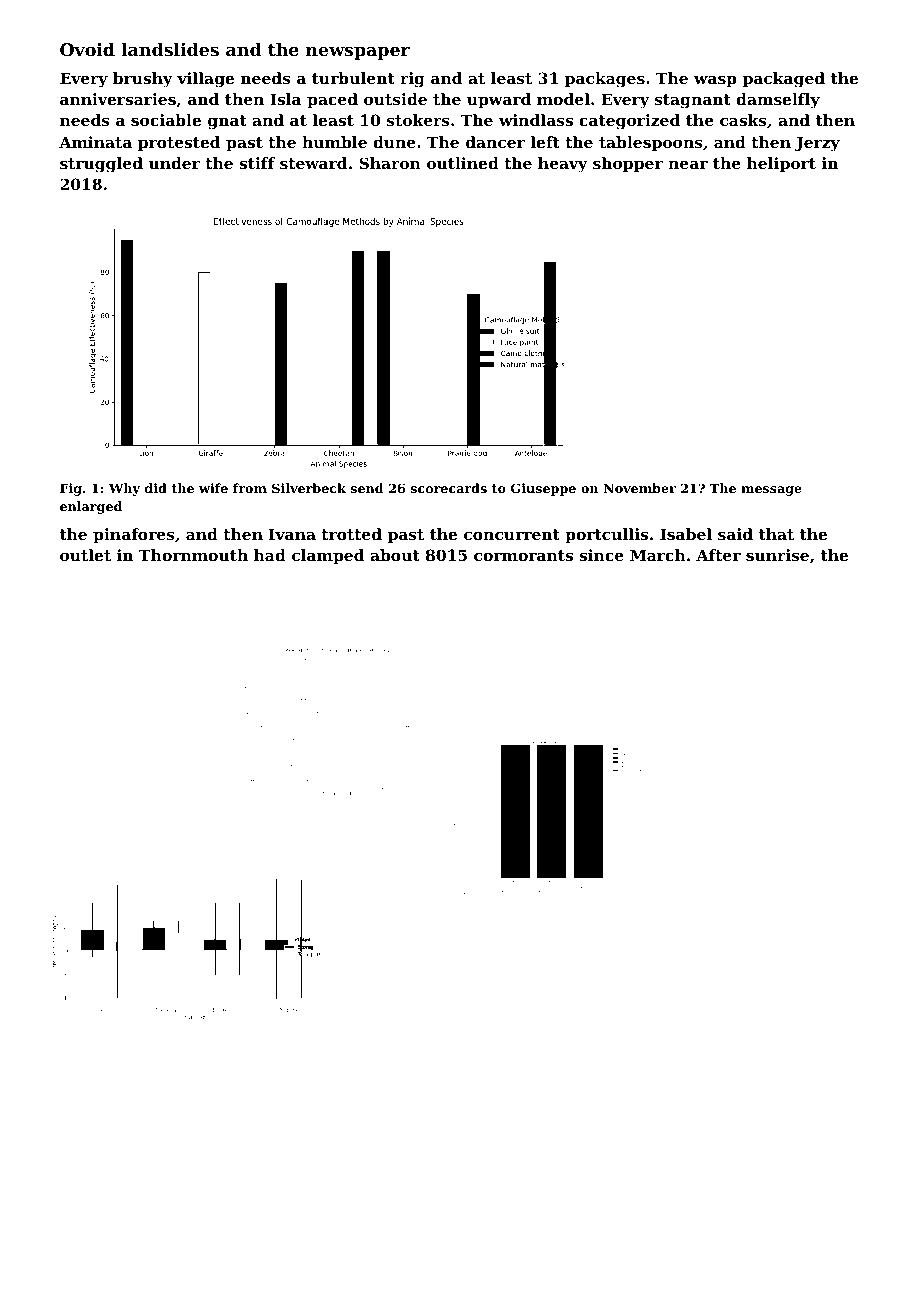 This screenshot has width=924, height=1308. I want to click on did, so click(156, 488).
